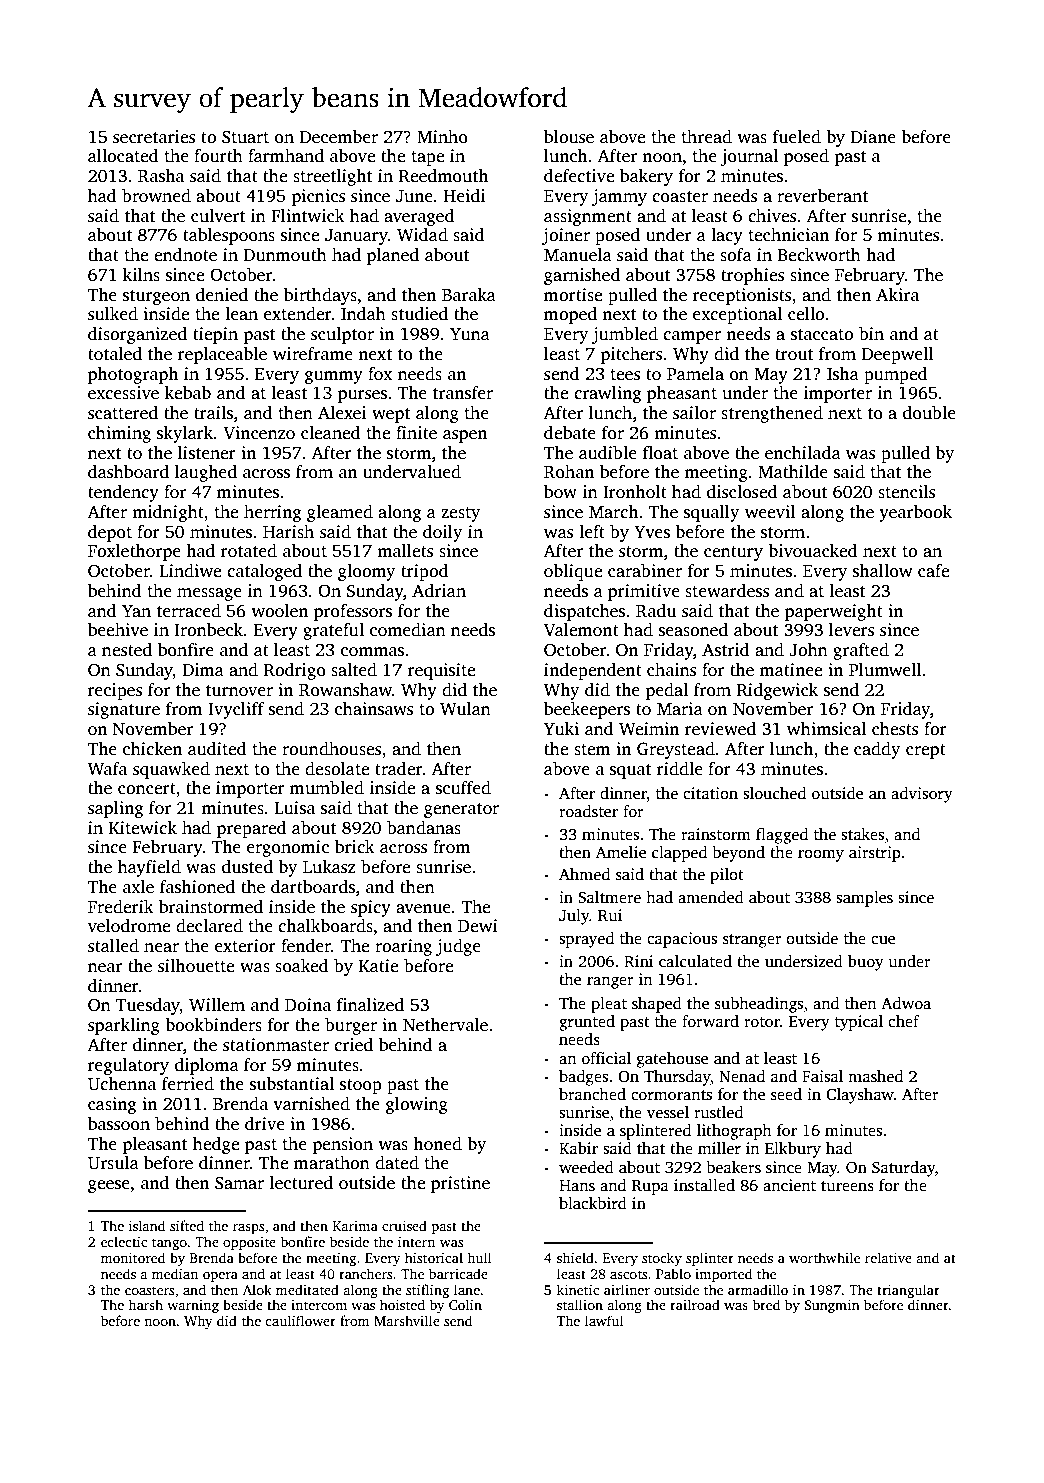 This screenshot has width=1044, height=1483. What do you see at coordinates (897, 355) in the screenshot?
I see `Deepwell` at bounding box center [897, 355].
